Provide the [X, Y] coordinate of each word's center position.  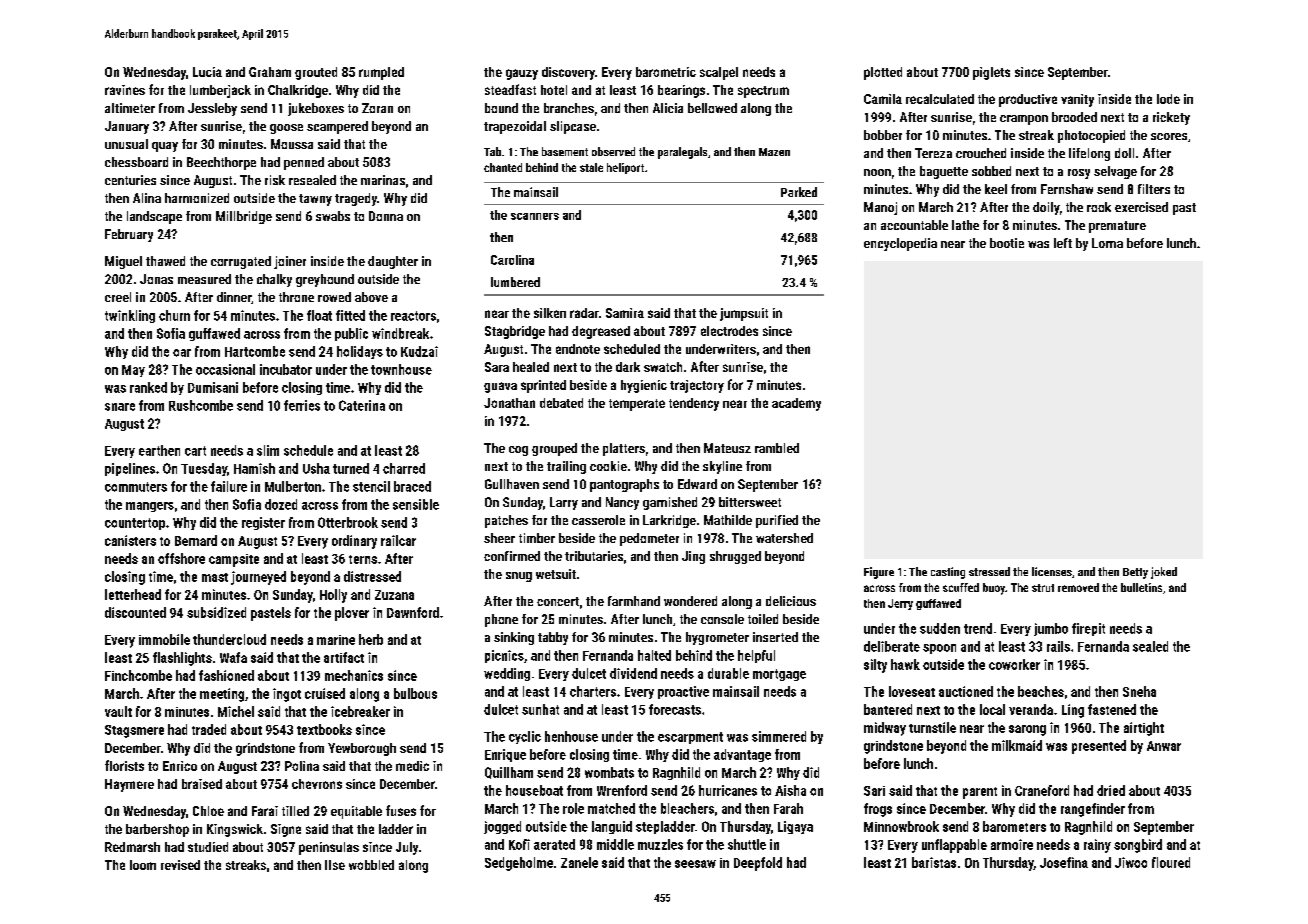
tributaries [594, 556]
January [127, 127]
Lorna [1107, 243]
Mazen [774, 152]
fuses [401, 810]
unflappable [954, 846]
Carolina [512, 260]
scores [1169, 136]
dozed [281, 504]
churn [174, 315]
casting [948, 573]
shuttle [747, 844]
